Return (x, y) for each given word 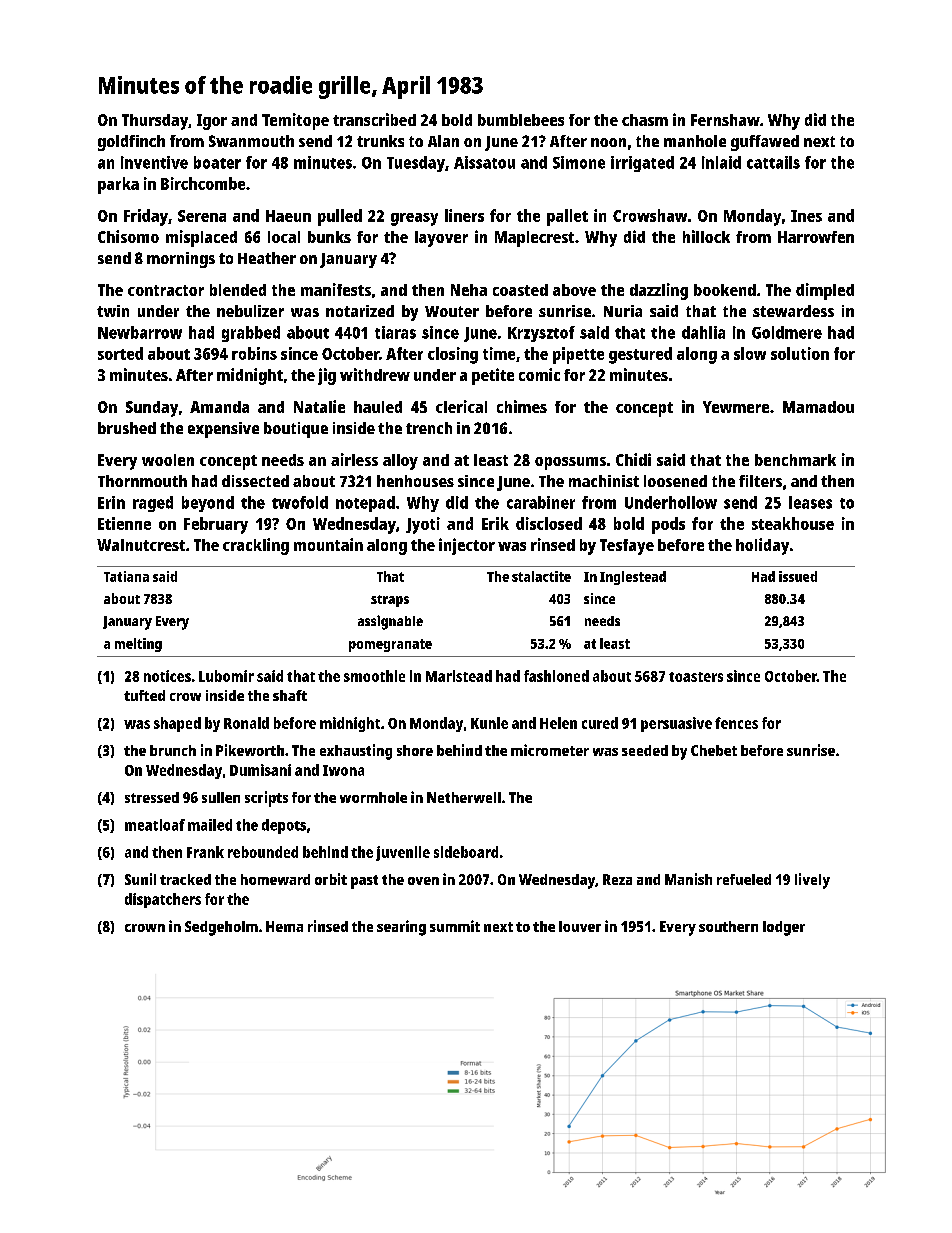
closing (453, 355)
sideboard (466, 852)
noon (608, 142)
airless (354, 459)
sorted (120, 353)
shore (415, 750)
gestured (640, 355)
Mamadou (818, 407)
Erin (111, 502)
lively (812, 881)
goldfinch (131, 143)
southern (728, 926)
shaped (177, 724)
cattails (773, 162)
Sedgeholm (221, 928)
